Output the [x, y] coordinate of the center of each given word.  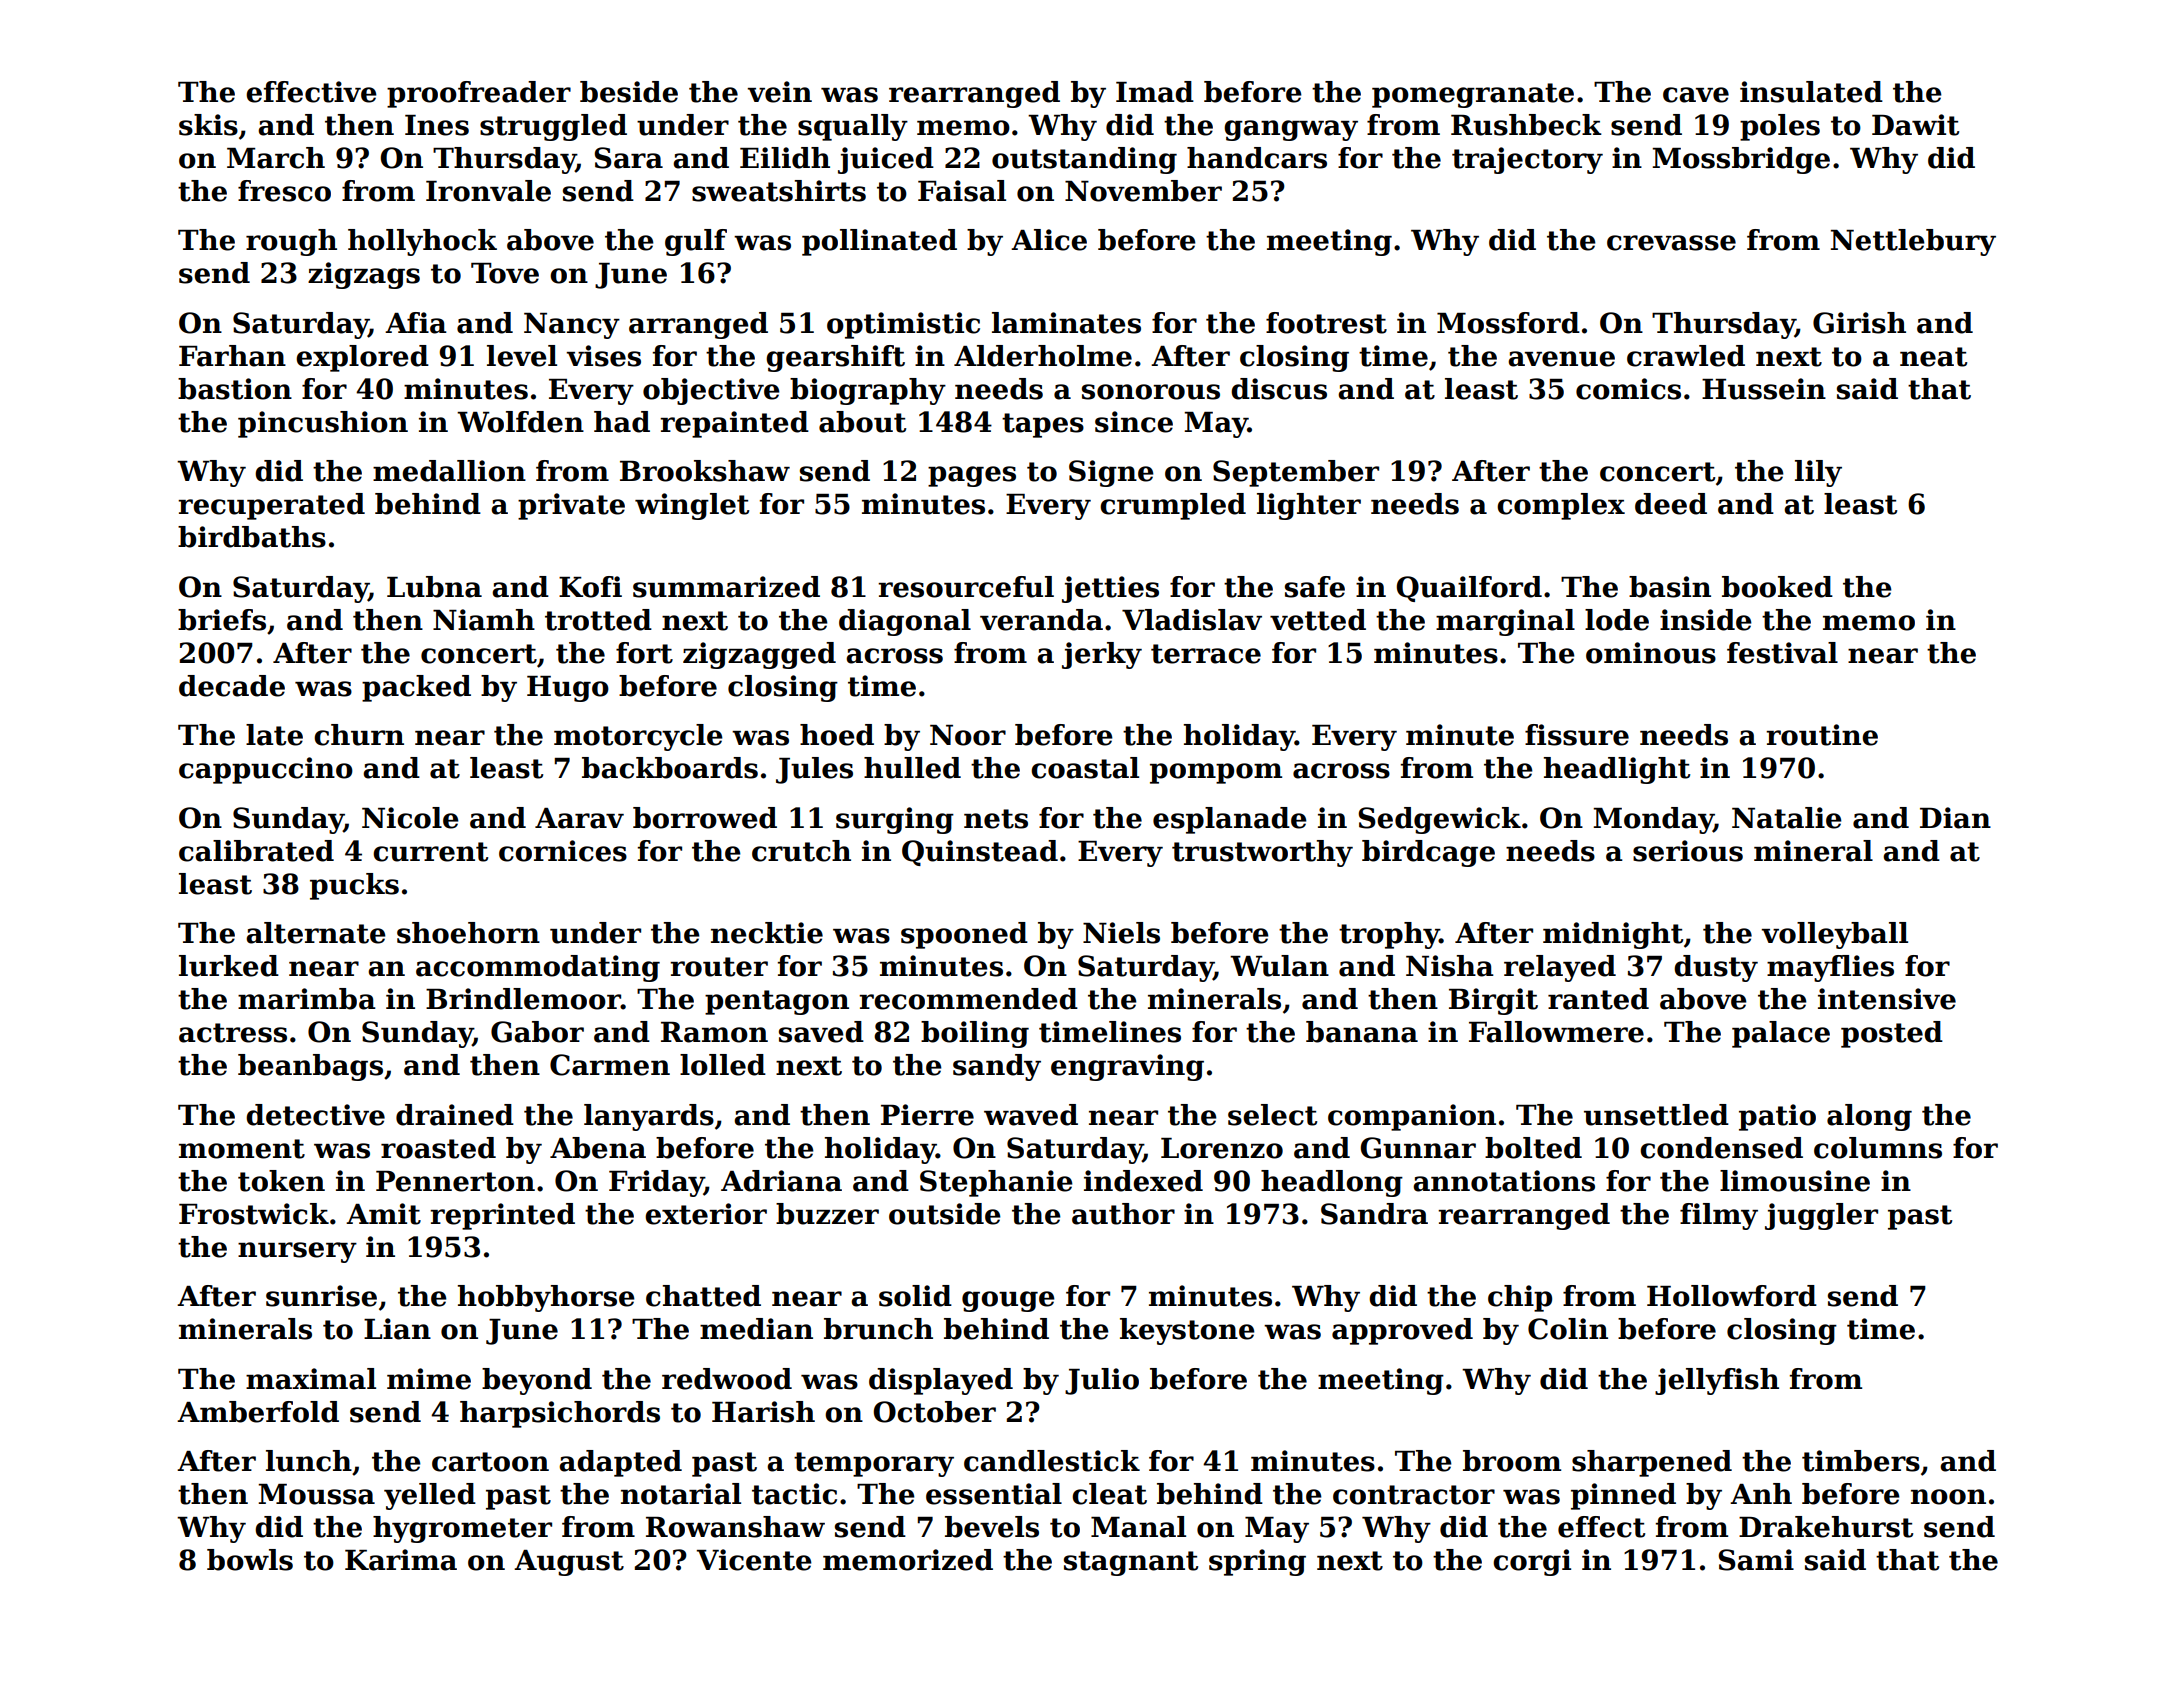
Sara [628, 158]
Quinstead [980, 853]
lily [1818, 473]
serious [1688, 851]
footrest [1326, 323]
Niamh [484, 620]
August [569, 1563]
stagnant [1131, 1563]
